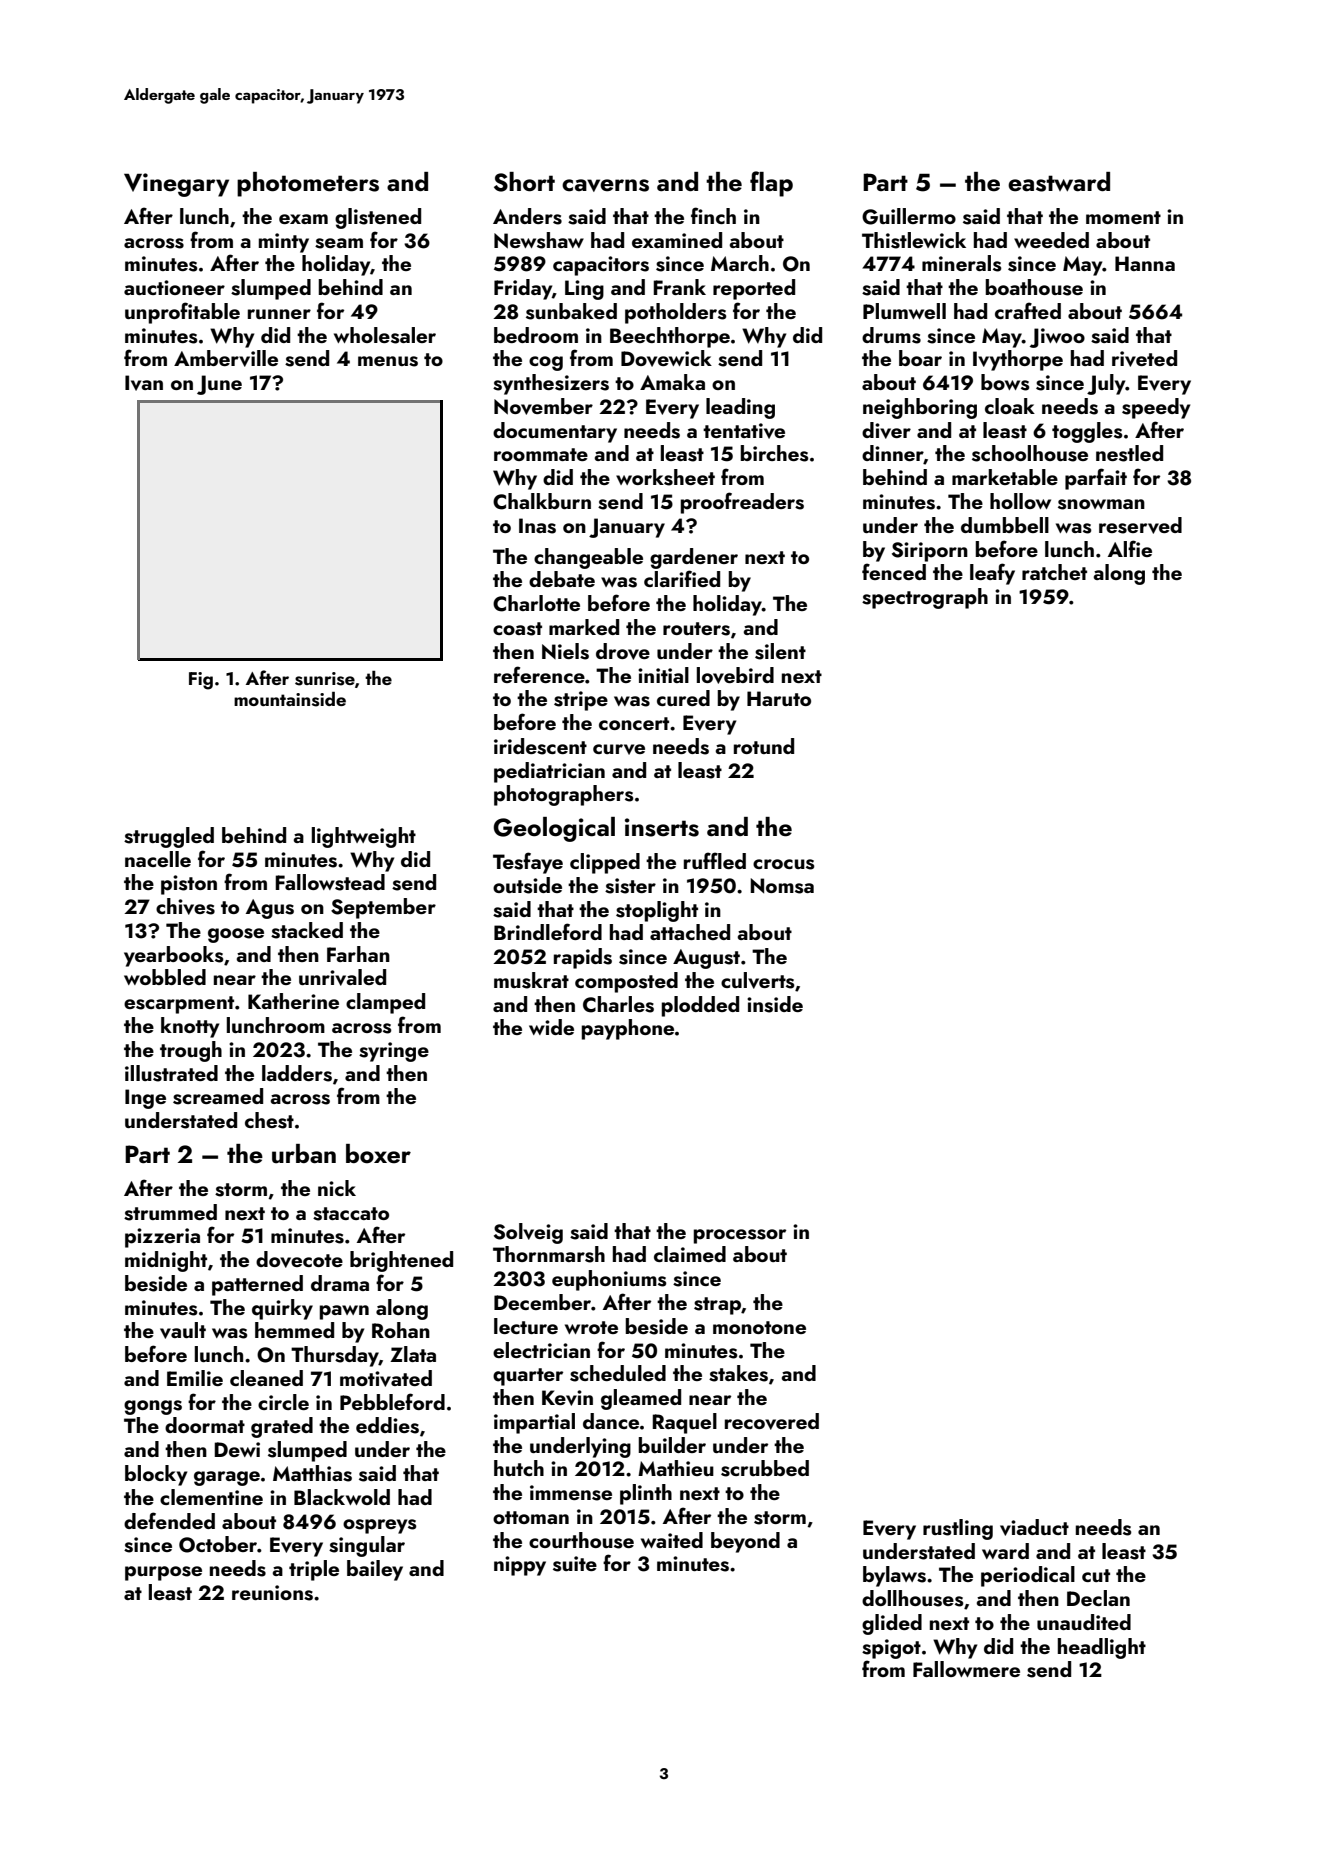  What do you see at coordinates (182, 313) in the screenshot?
I see `unprofitable` at bounding box center [182, 313].
